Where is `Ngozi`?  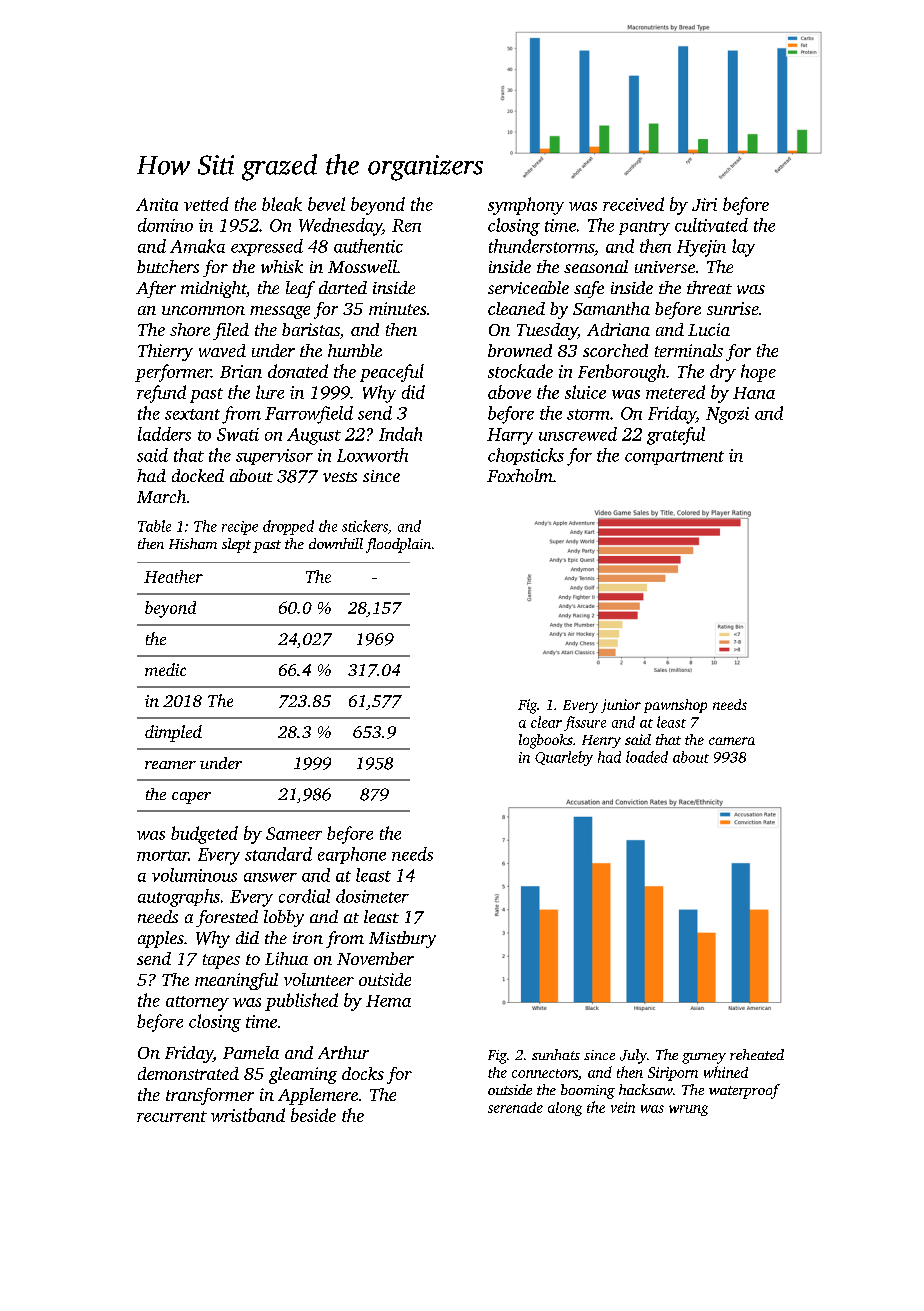
Ngozi is located at coordinates (727, 415).
